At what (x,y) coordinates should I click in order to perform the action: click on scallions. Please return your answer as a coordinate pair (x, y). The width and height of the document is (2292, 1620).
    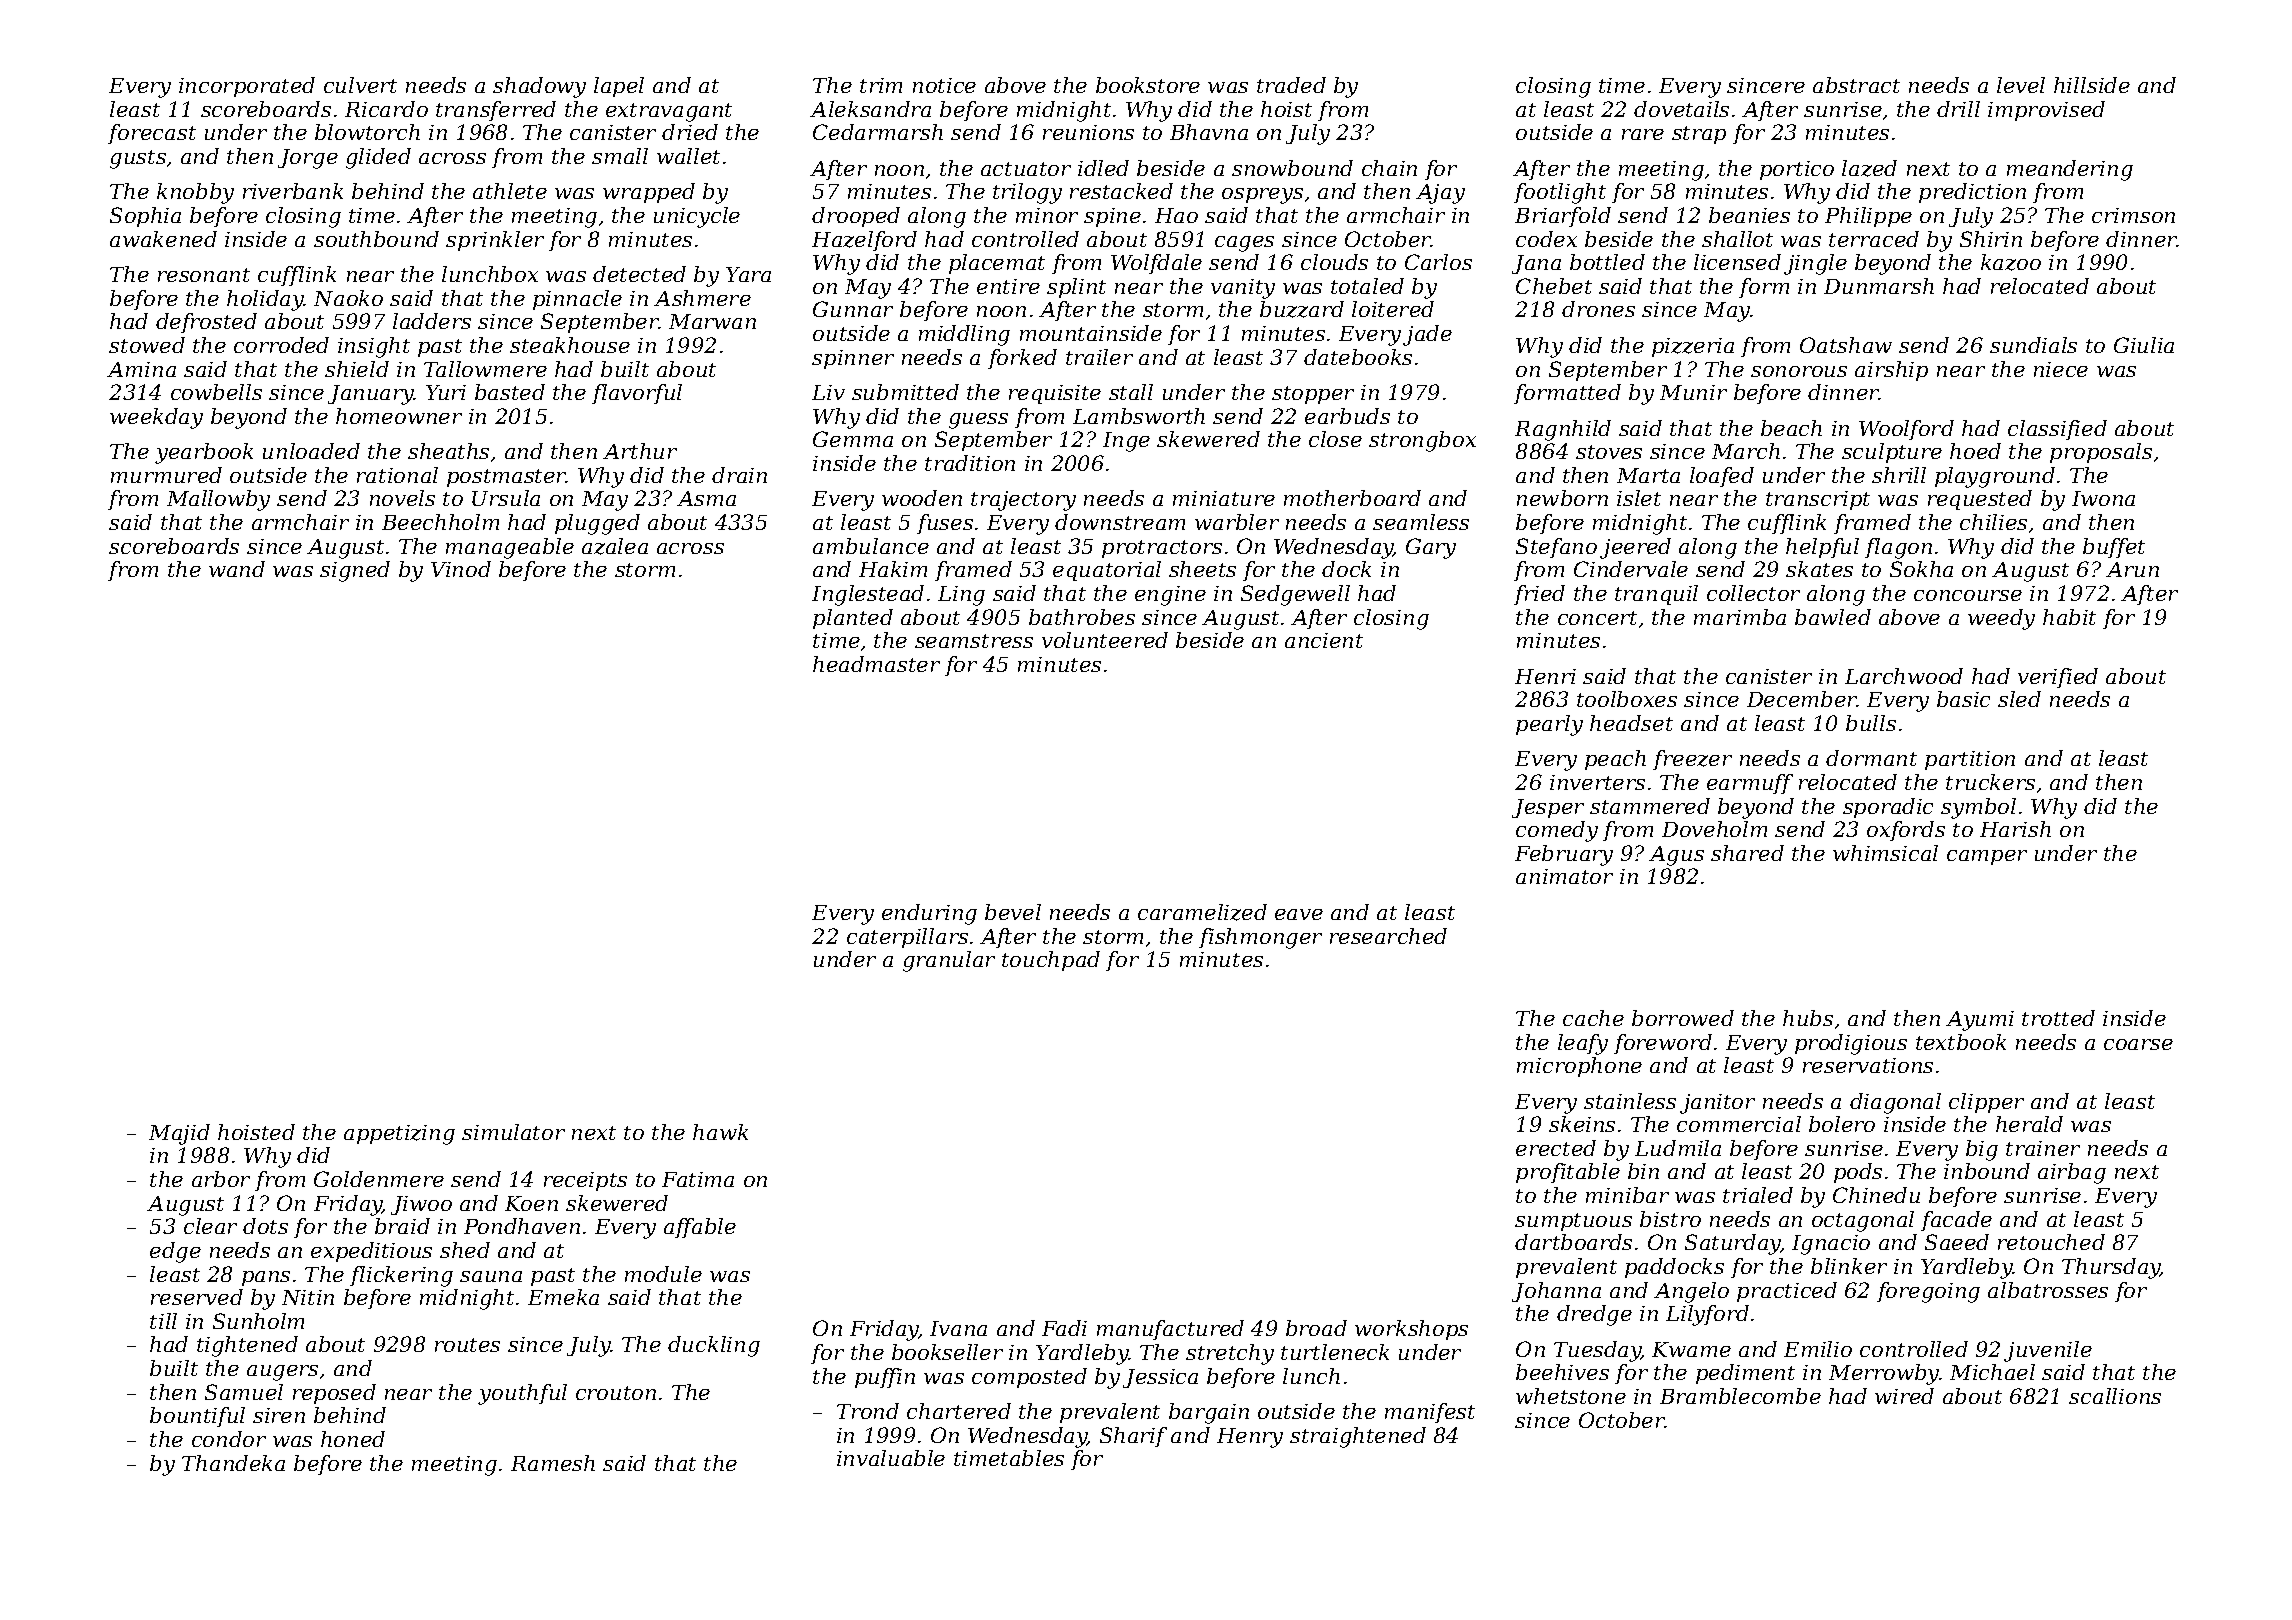
    Looking at the image, I should click on (2115, 1396).
